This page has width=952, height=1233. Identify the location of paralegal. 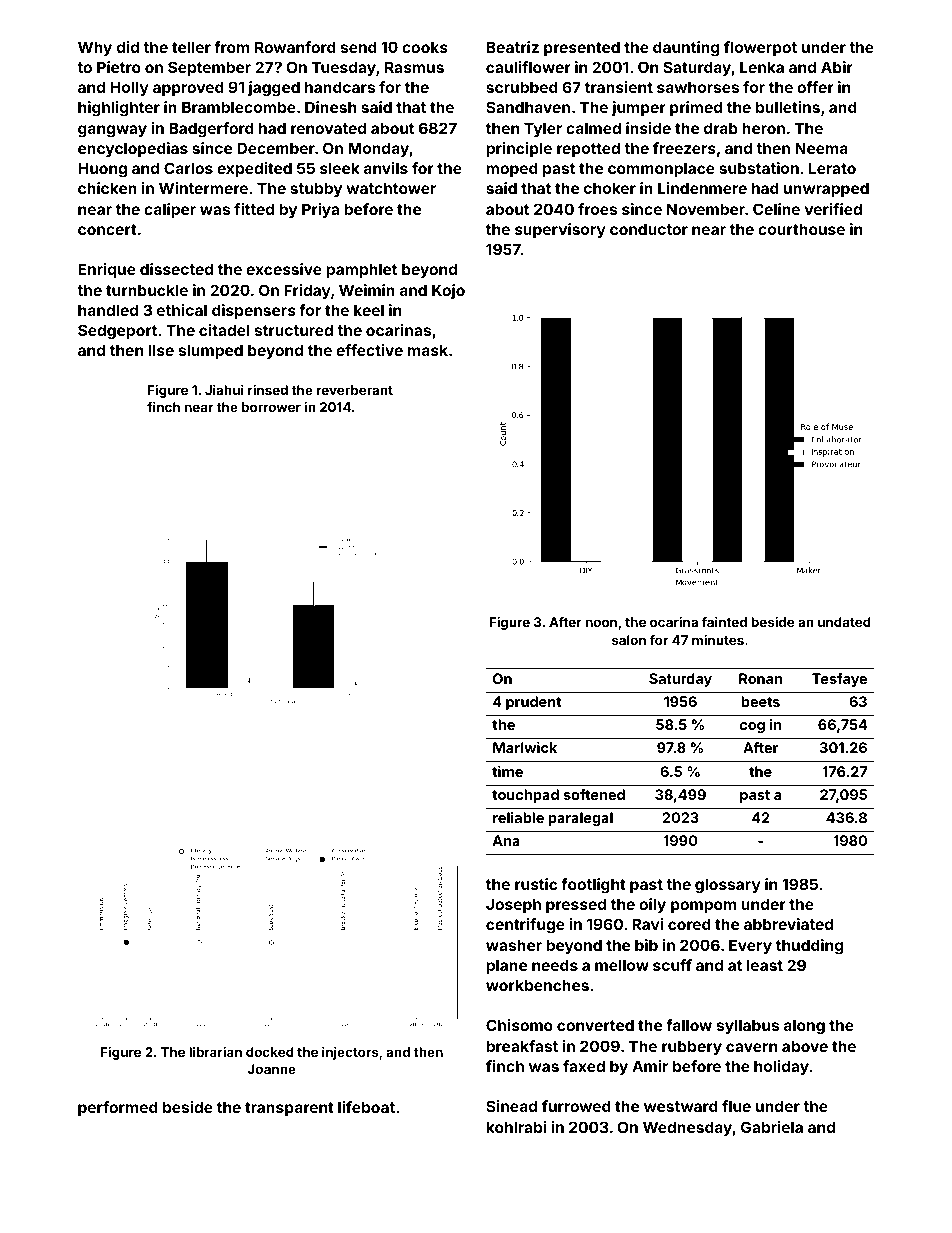
(580, 819).
